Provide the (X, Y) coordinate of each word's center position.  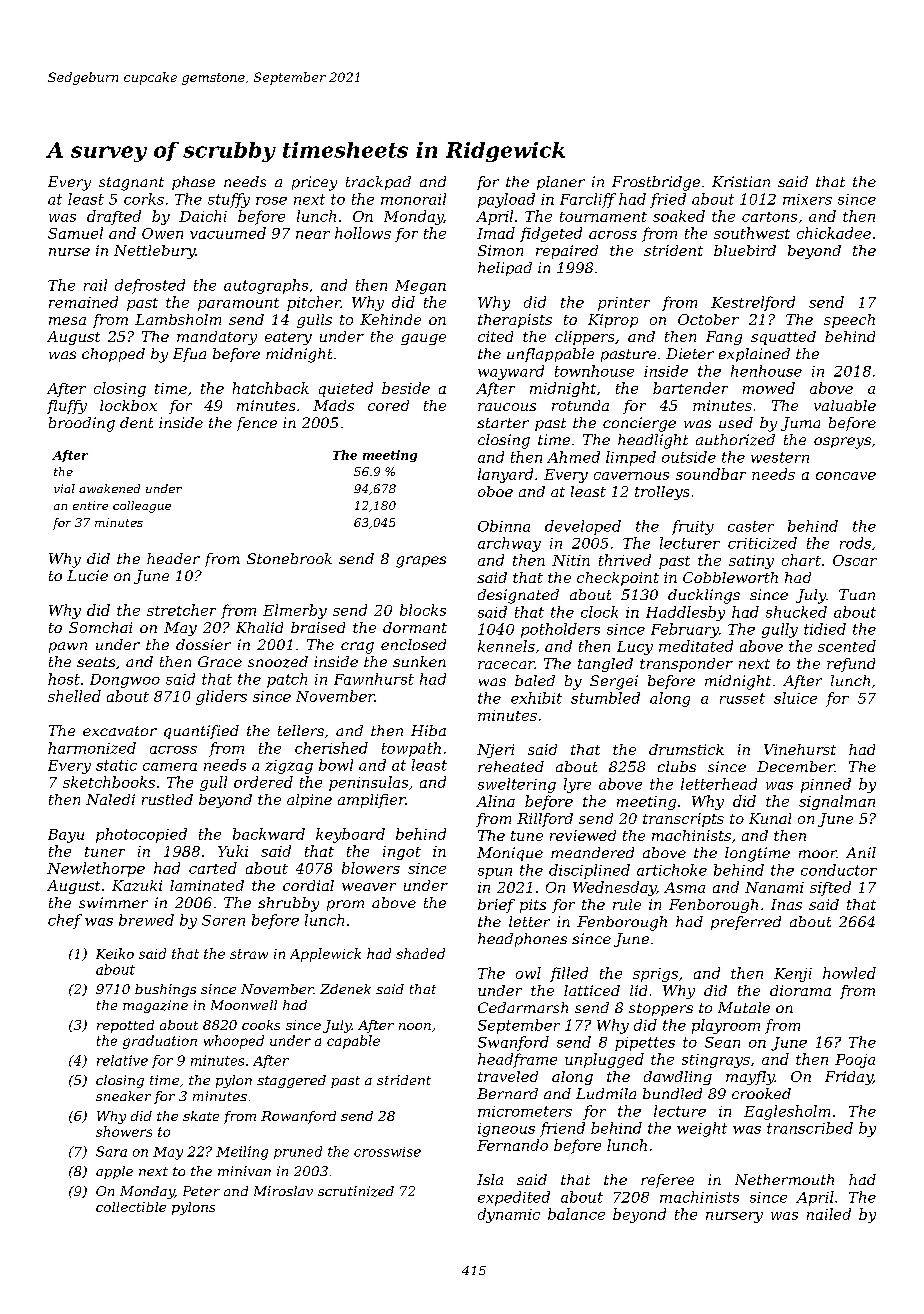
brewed (146, 920)
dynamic (509, 1215)
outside (689, 457)
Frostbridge (656, 183)
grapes (421, 562)
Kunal (770, 818)
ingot (402, 853)
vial (64, 488)
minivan (244, 1171)
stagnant (131, 184)
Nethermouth (784, 1179)
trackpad (378, 183)
